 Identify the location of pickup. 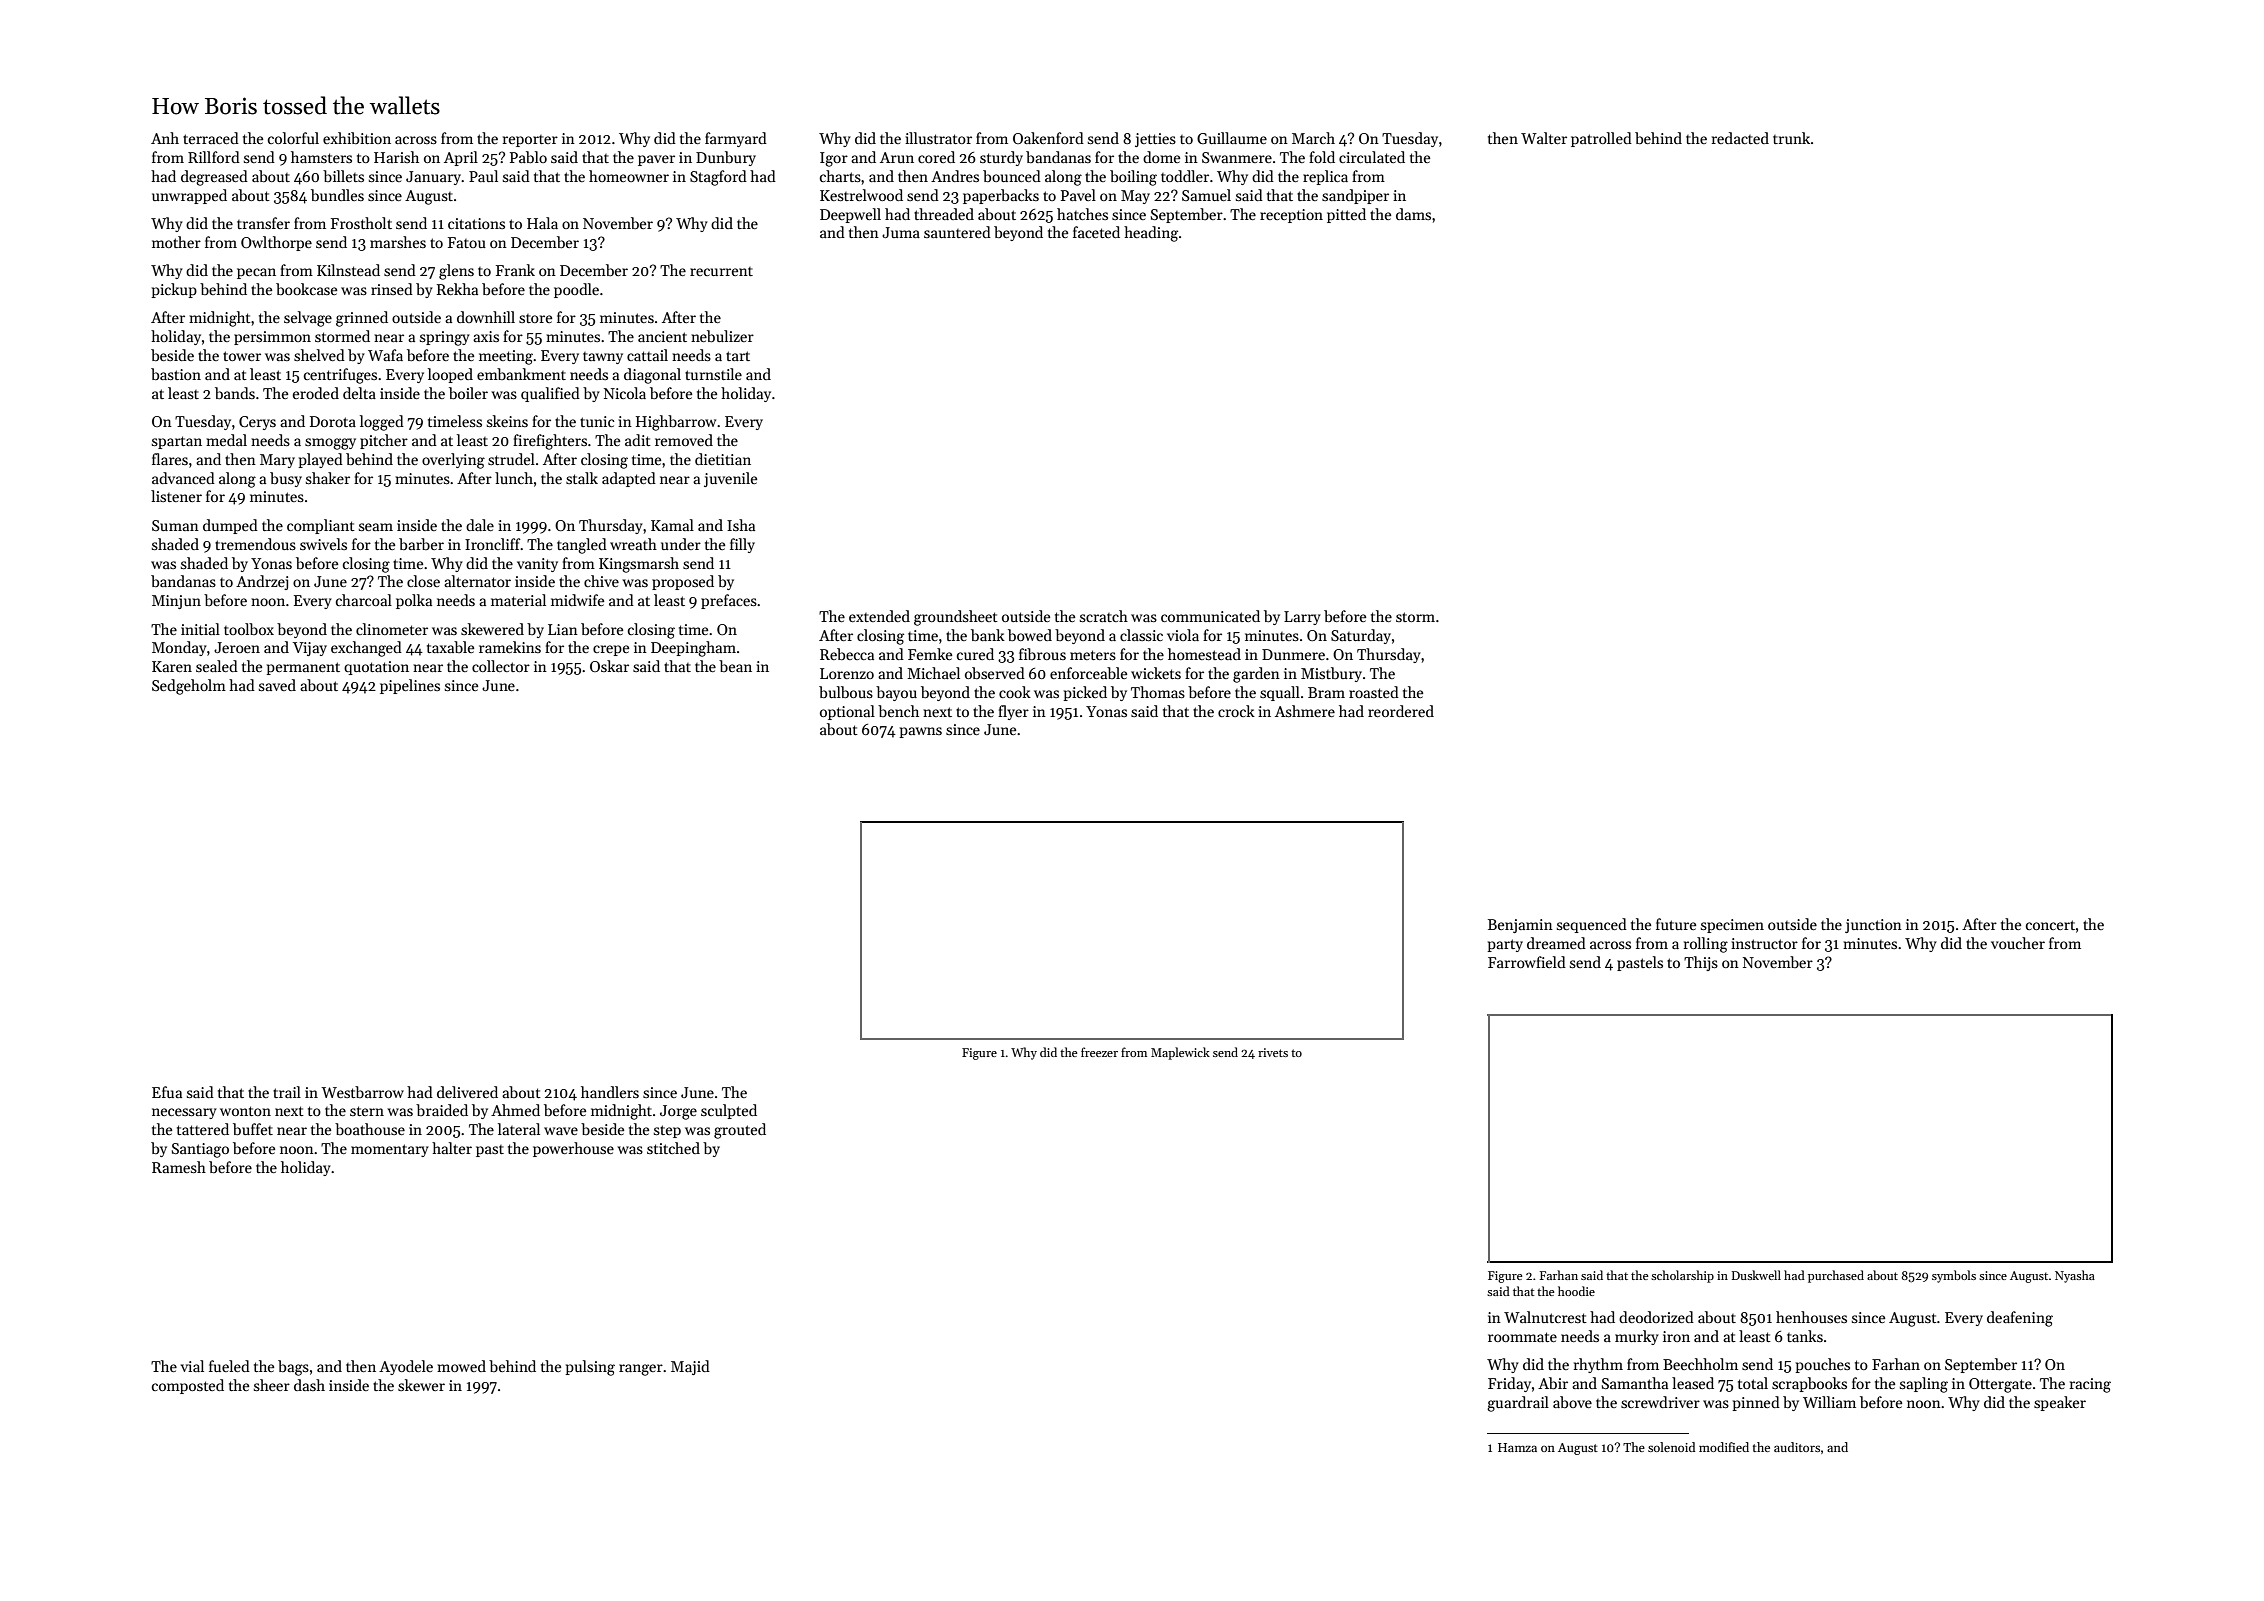
(174, 290).
